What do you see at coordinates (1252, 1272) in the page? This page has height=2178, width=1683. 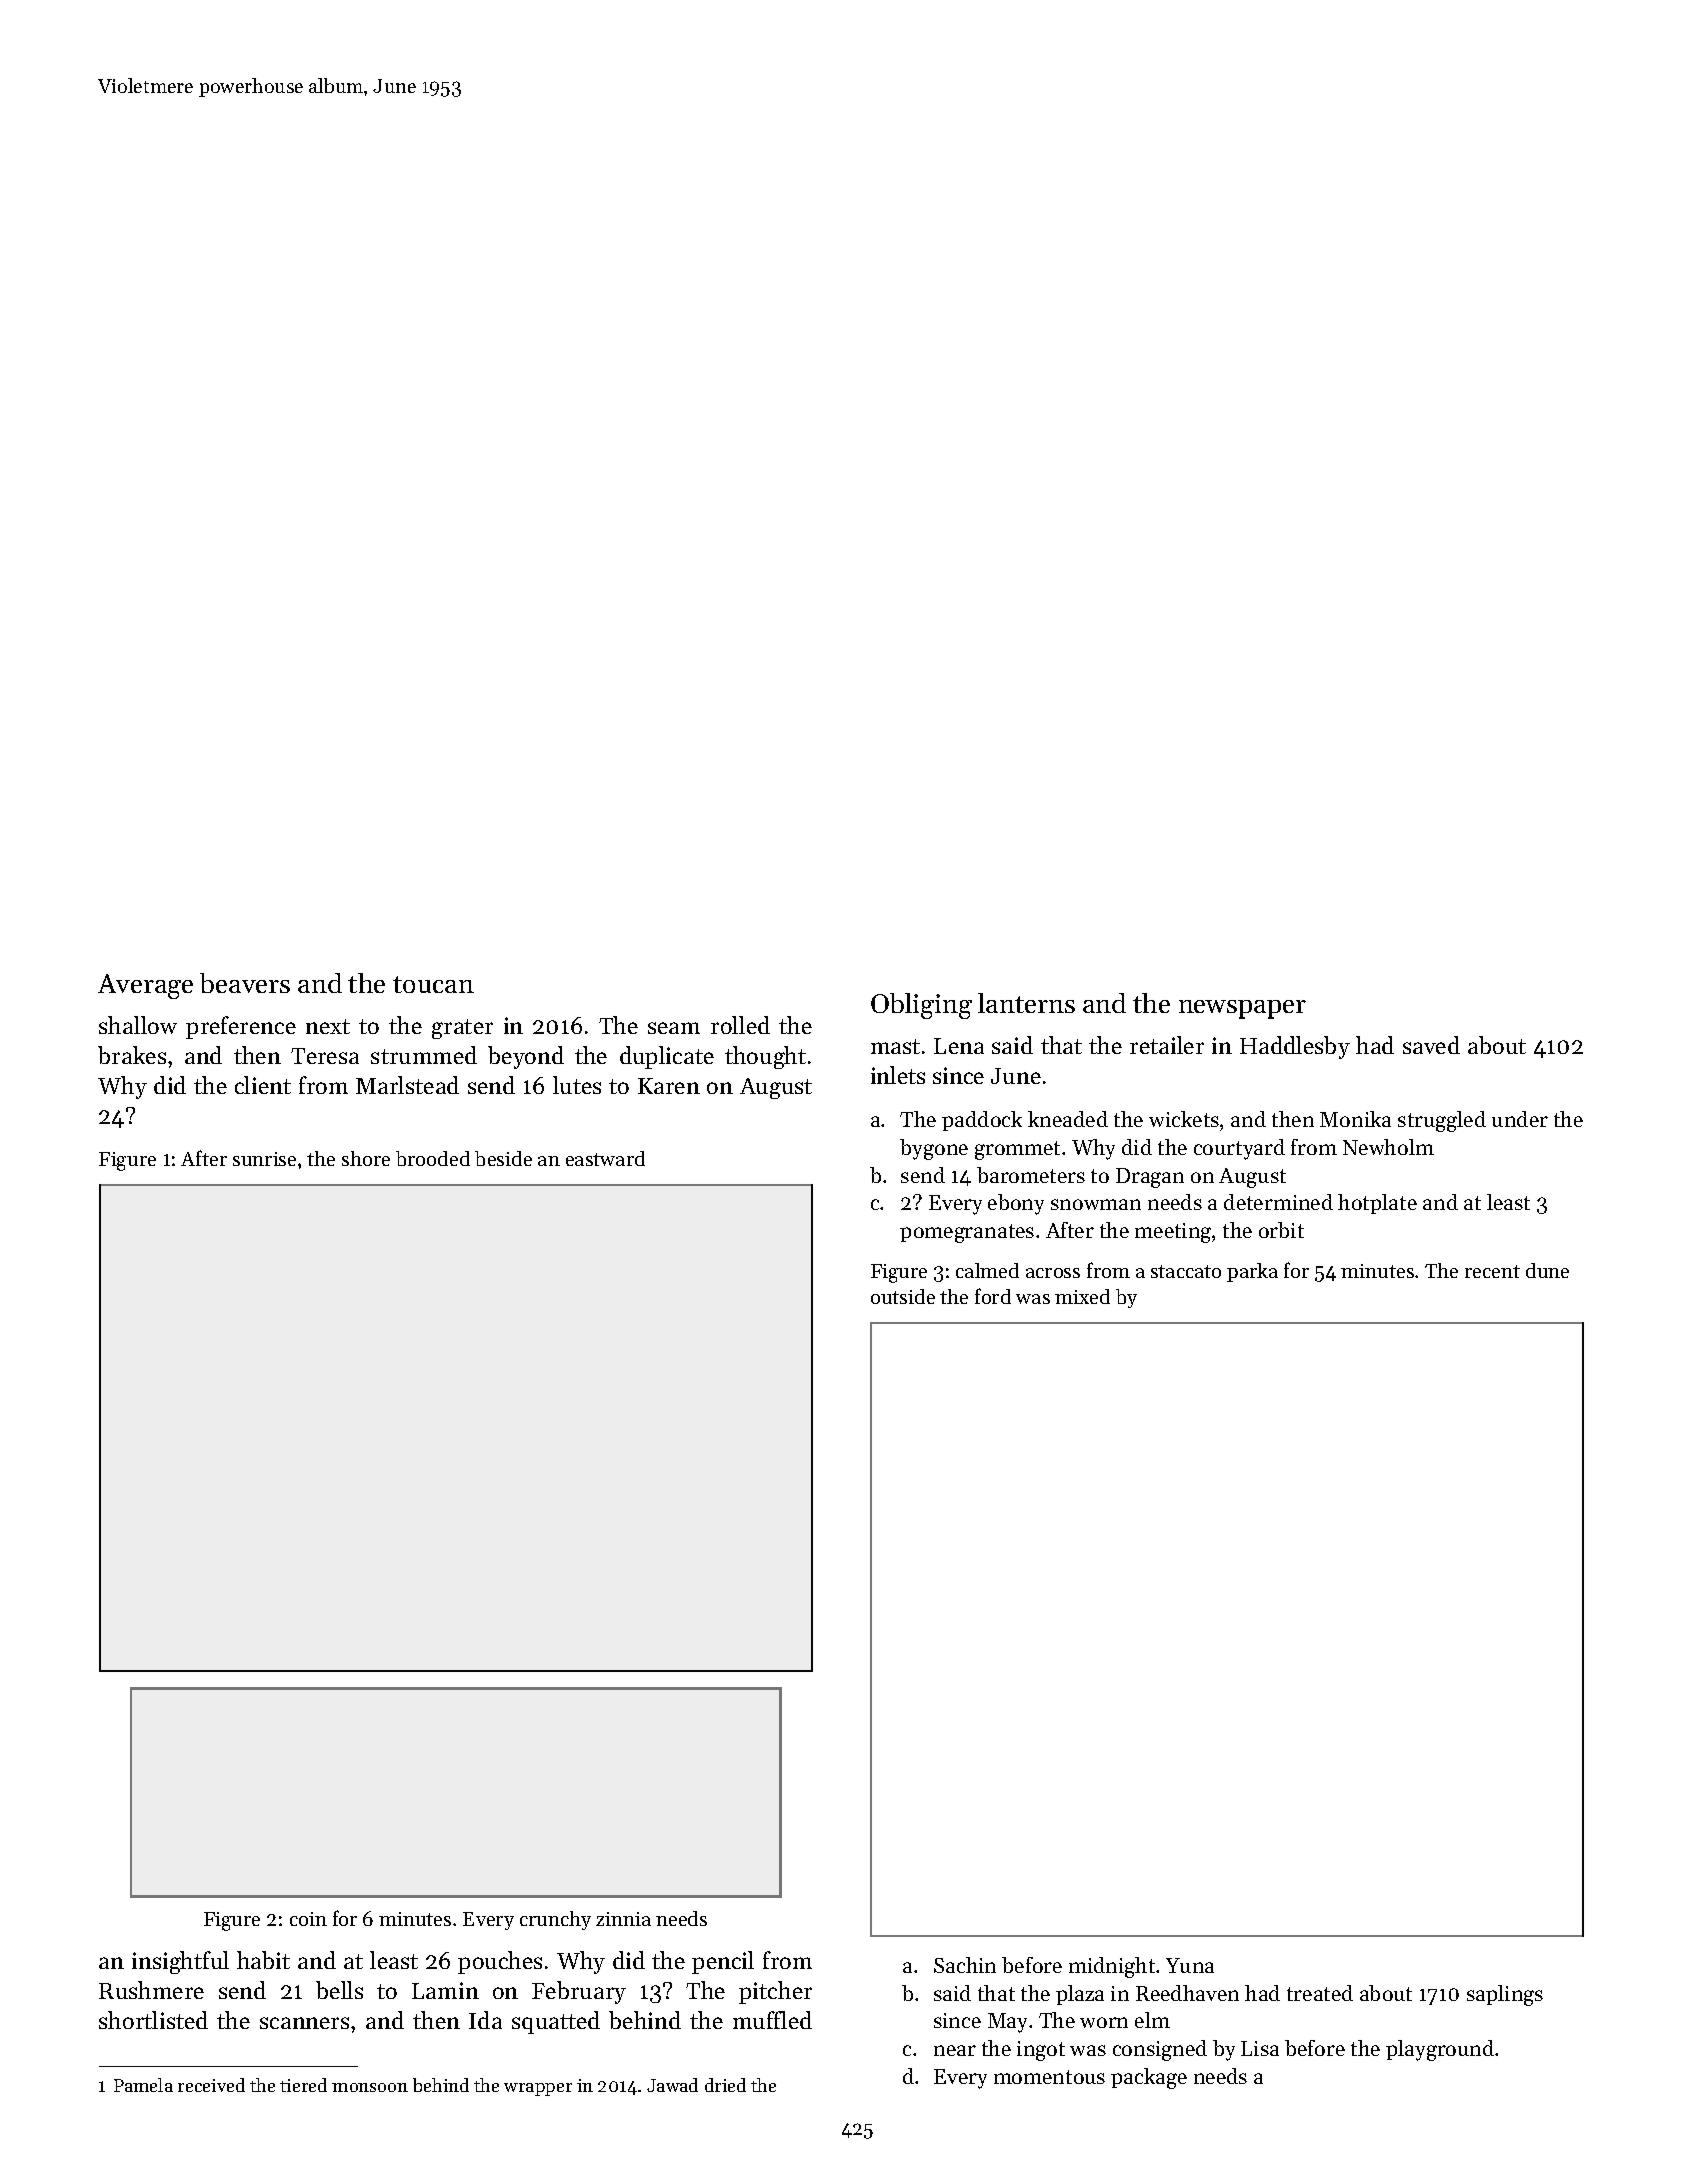 I see `parka` at bounding box center [1252, 1272].
